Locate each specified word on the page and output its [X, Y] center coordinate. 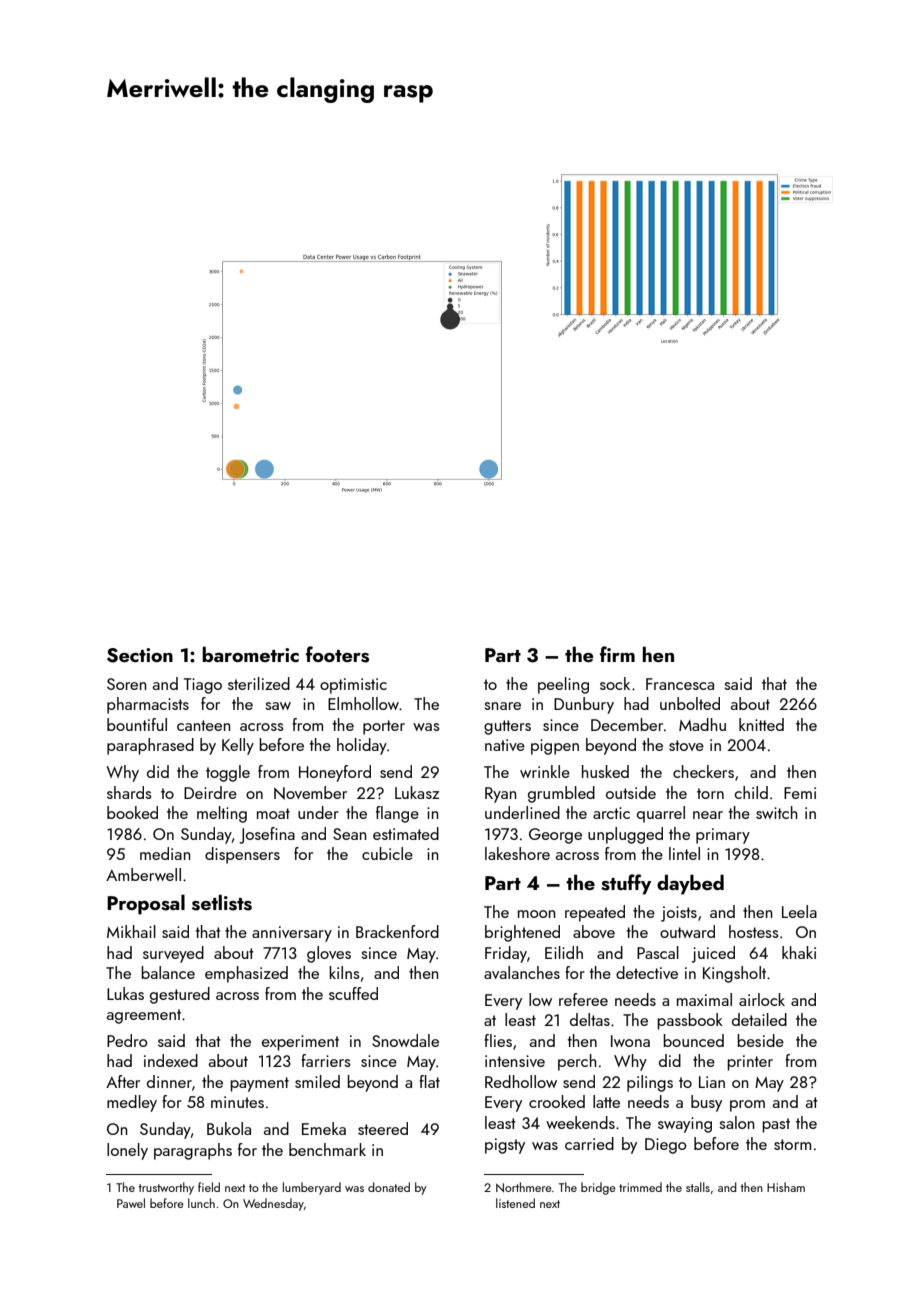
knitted [761, 724]
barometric [250, 654]
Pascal [658, 952]
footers [337, 654]
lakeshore [517, 853]
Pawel [131, 1203]
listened [515, 1203]
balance [168, 972]
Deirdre [210, 792]
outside [631, 792]
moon [537, 914]
